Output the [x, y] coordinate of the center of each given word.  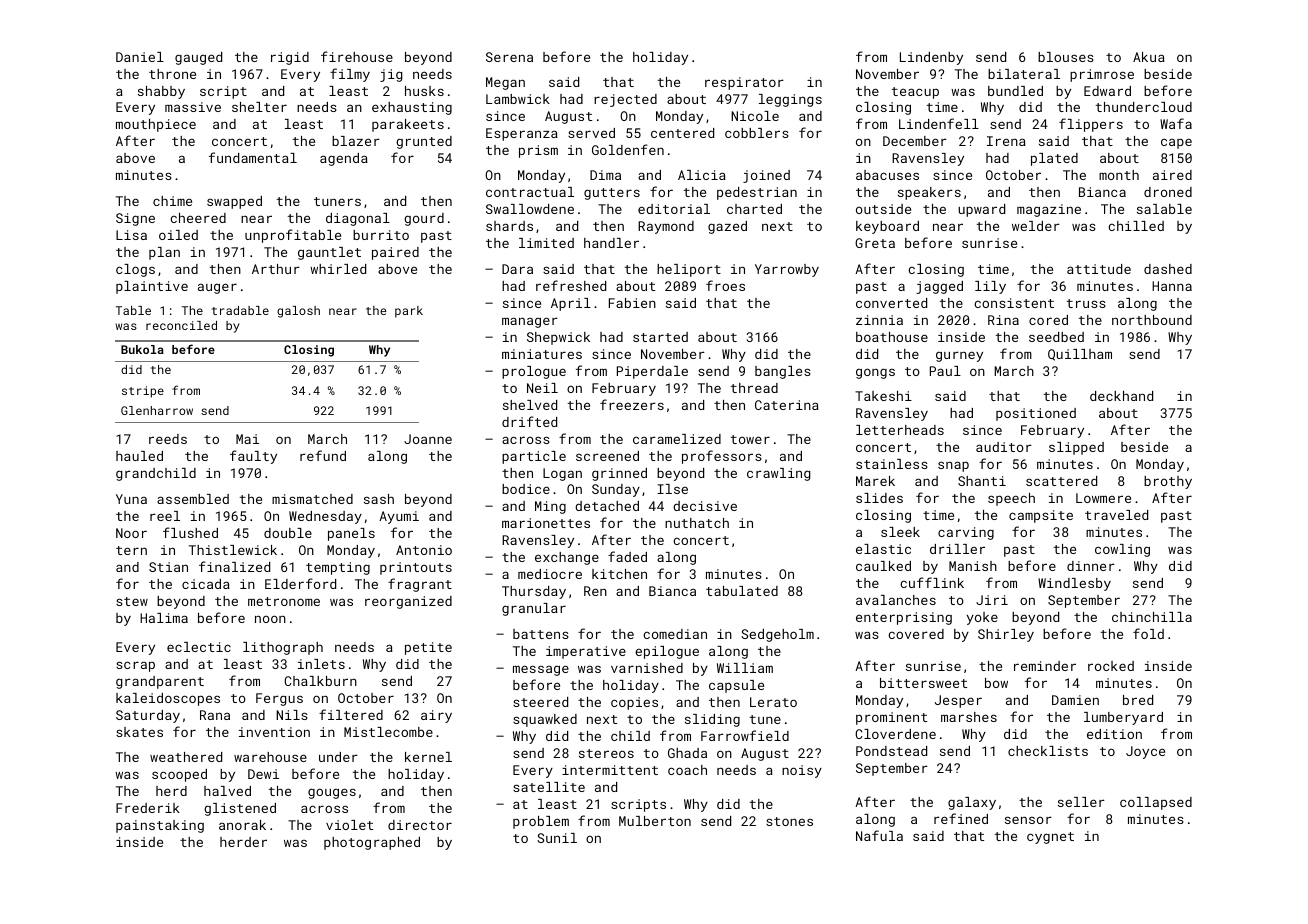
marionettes [546, 523]
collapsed [1156, 803]
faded [627, 556]
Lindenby [931, 58]
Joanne [428, 439]
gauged [198, 58]
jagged [939, 287]
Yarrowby [787, 270]
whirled [338, 269]
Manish [973, 566]
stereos [606, 753]
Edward [1107, 91]
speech [1011, 499]
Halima [164, 618]
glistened [240, 809]
